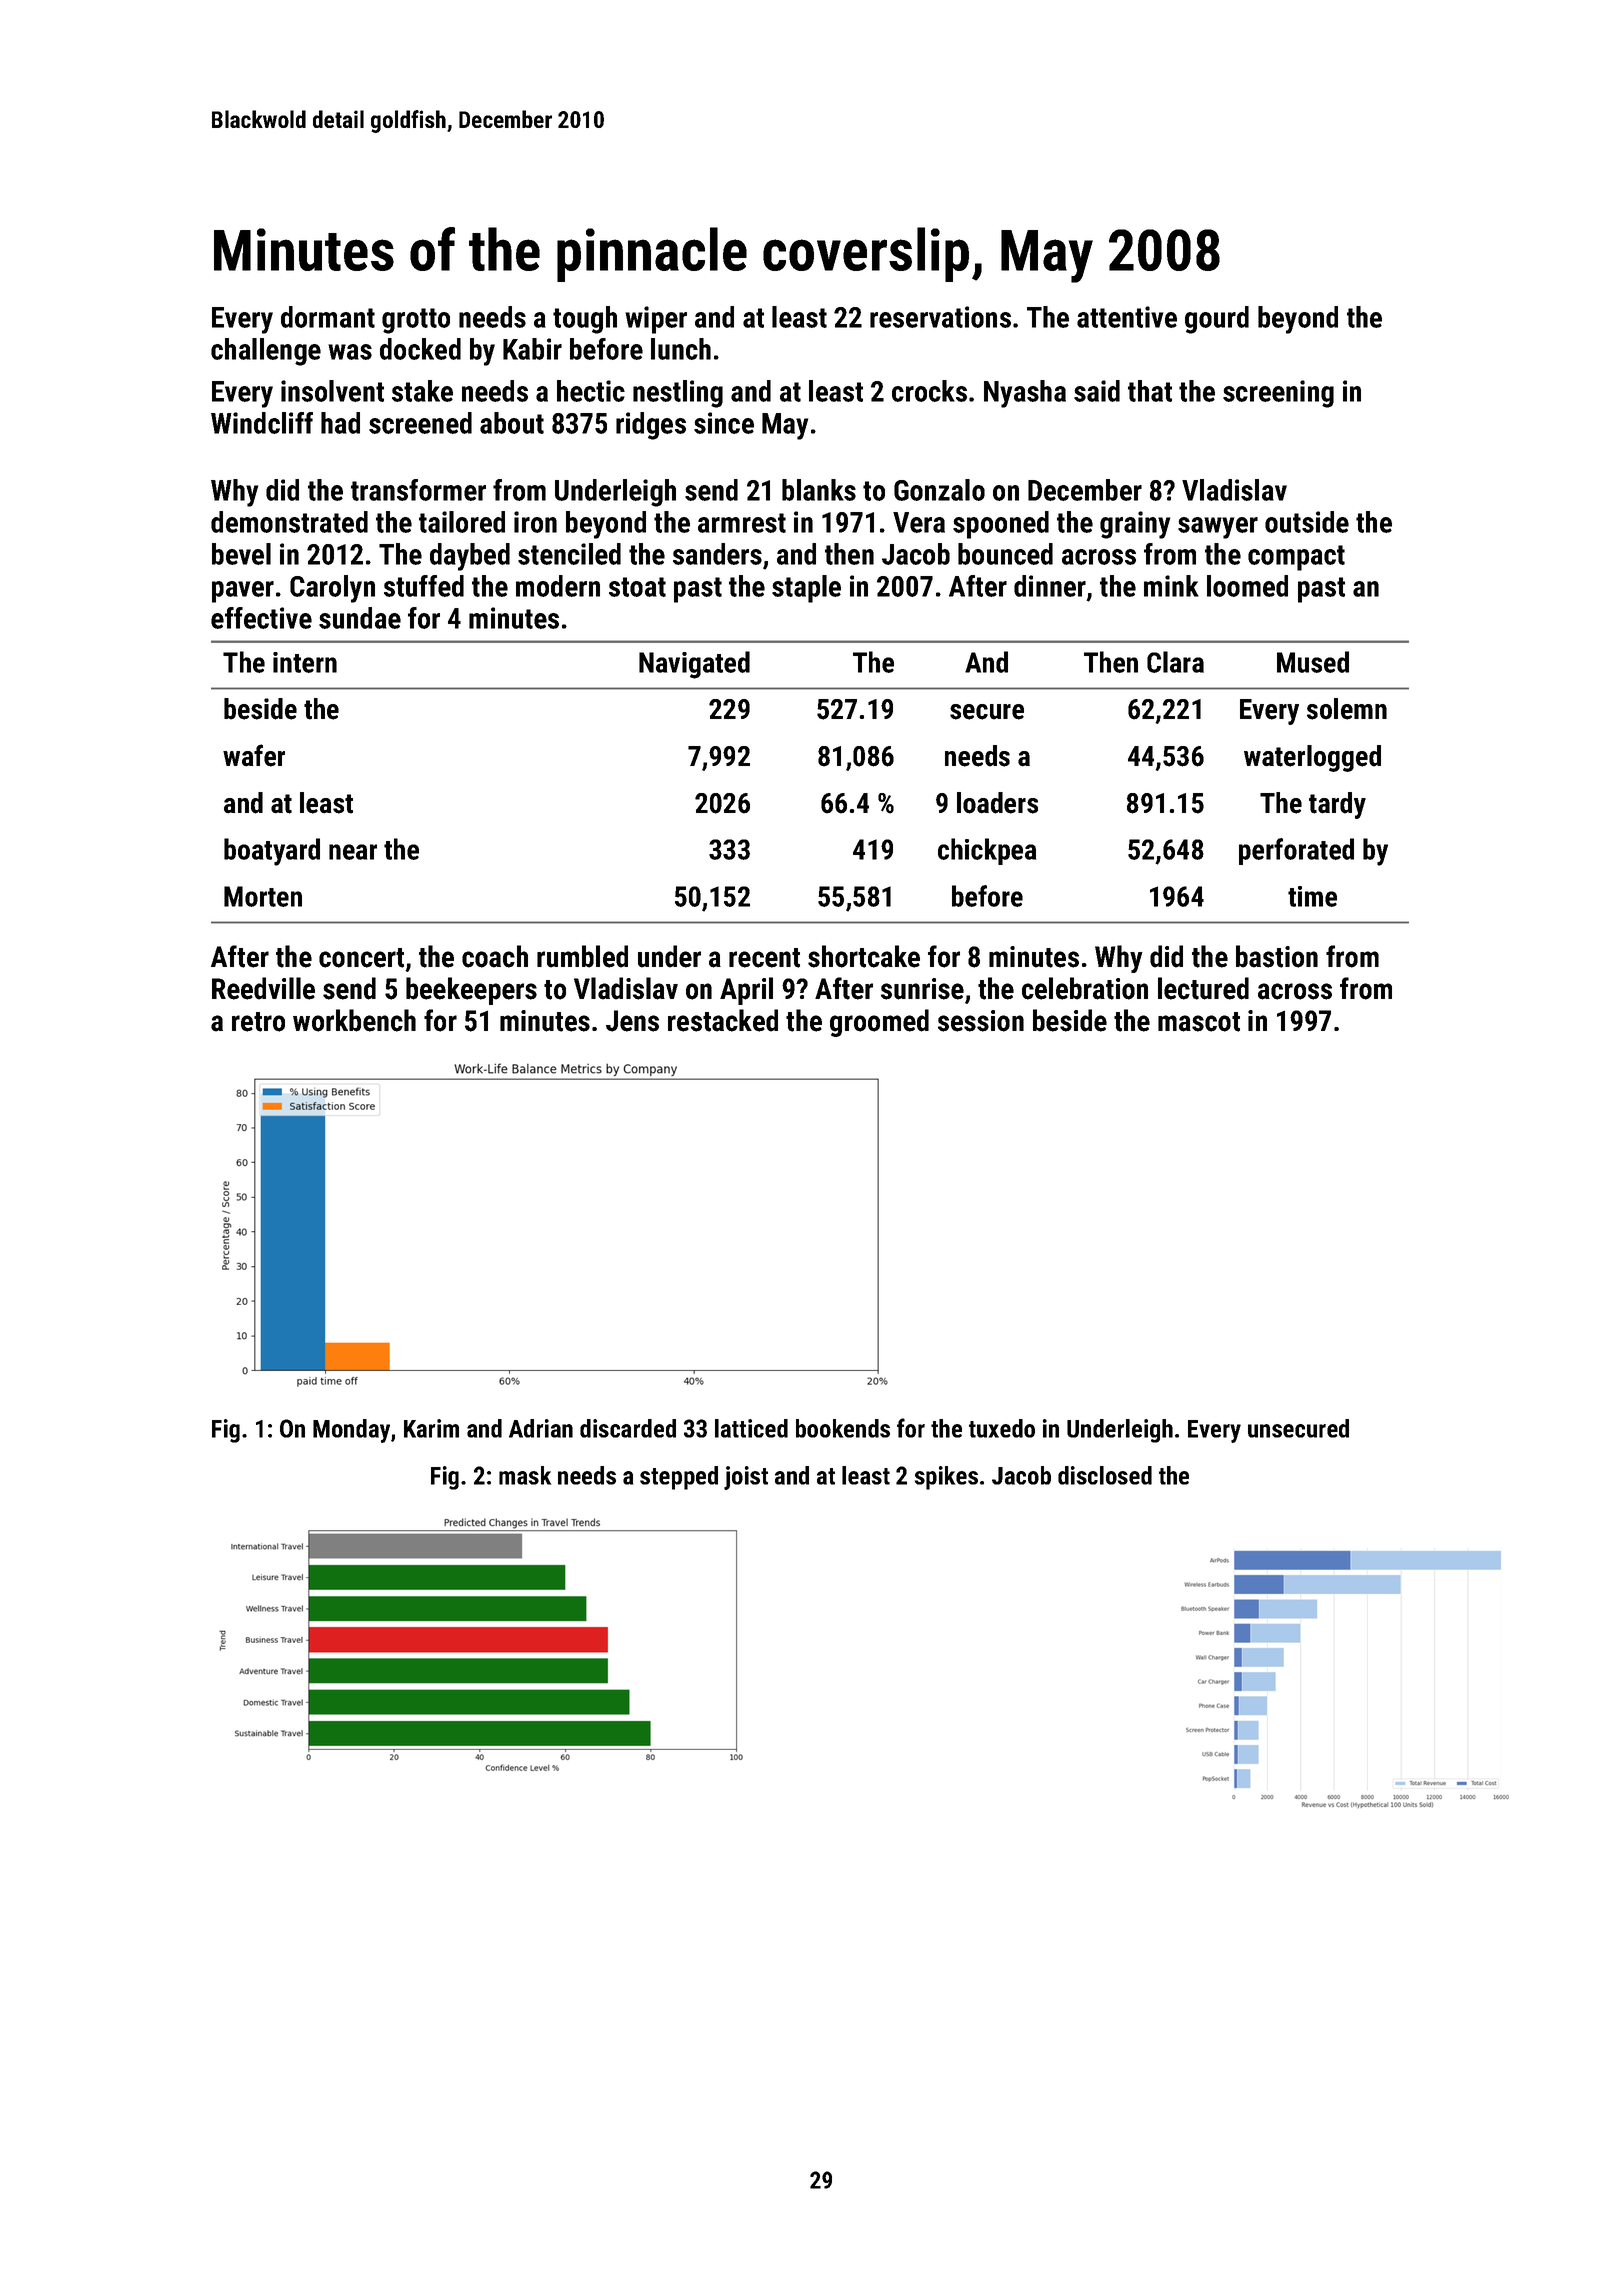 The image size is (1620, 2292). I want to click on Jens, so click(632, 1021).
